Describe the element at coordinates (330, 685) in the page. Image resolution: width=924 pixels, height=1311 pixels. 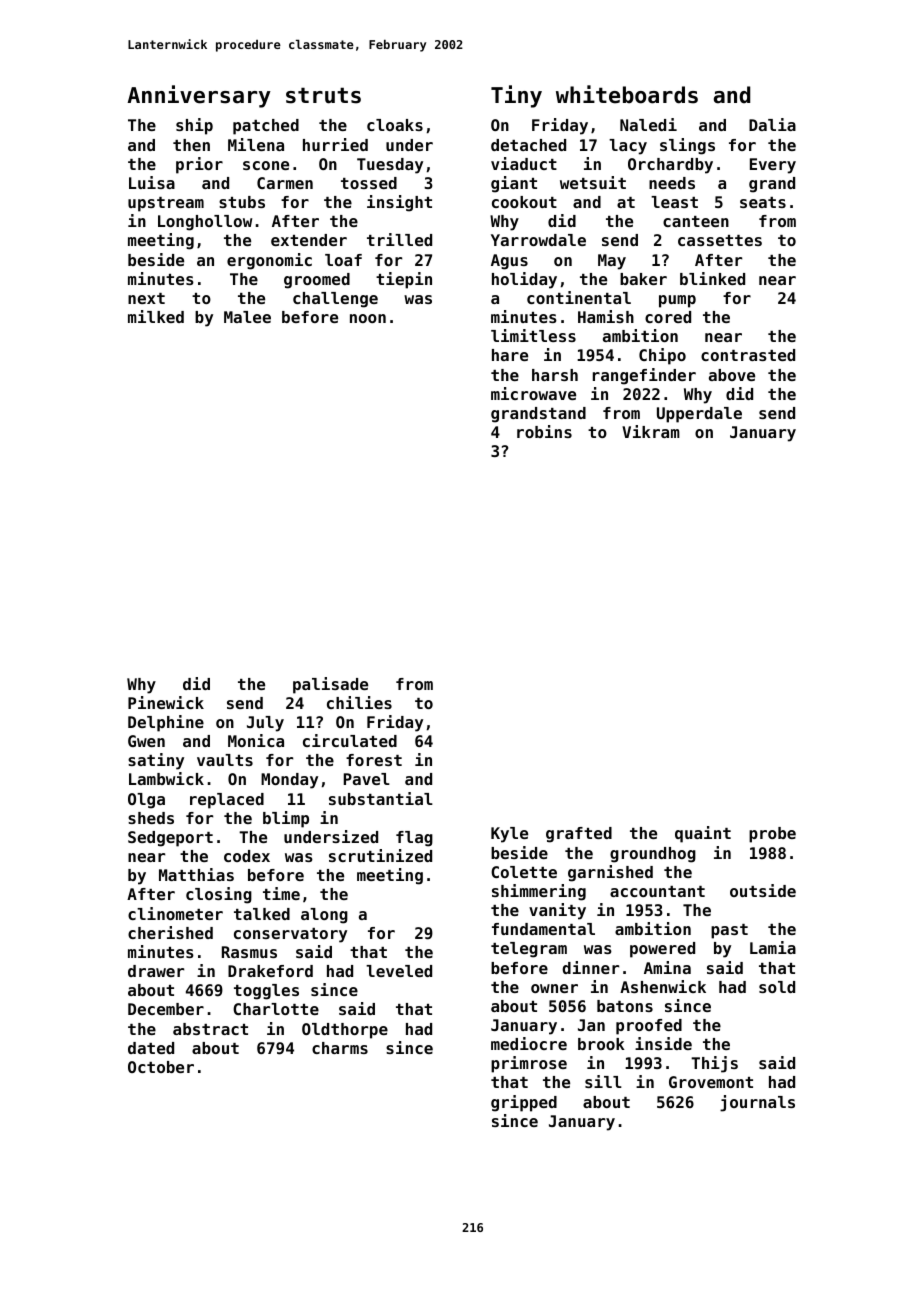
I see `palisade` at that location.
